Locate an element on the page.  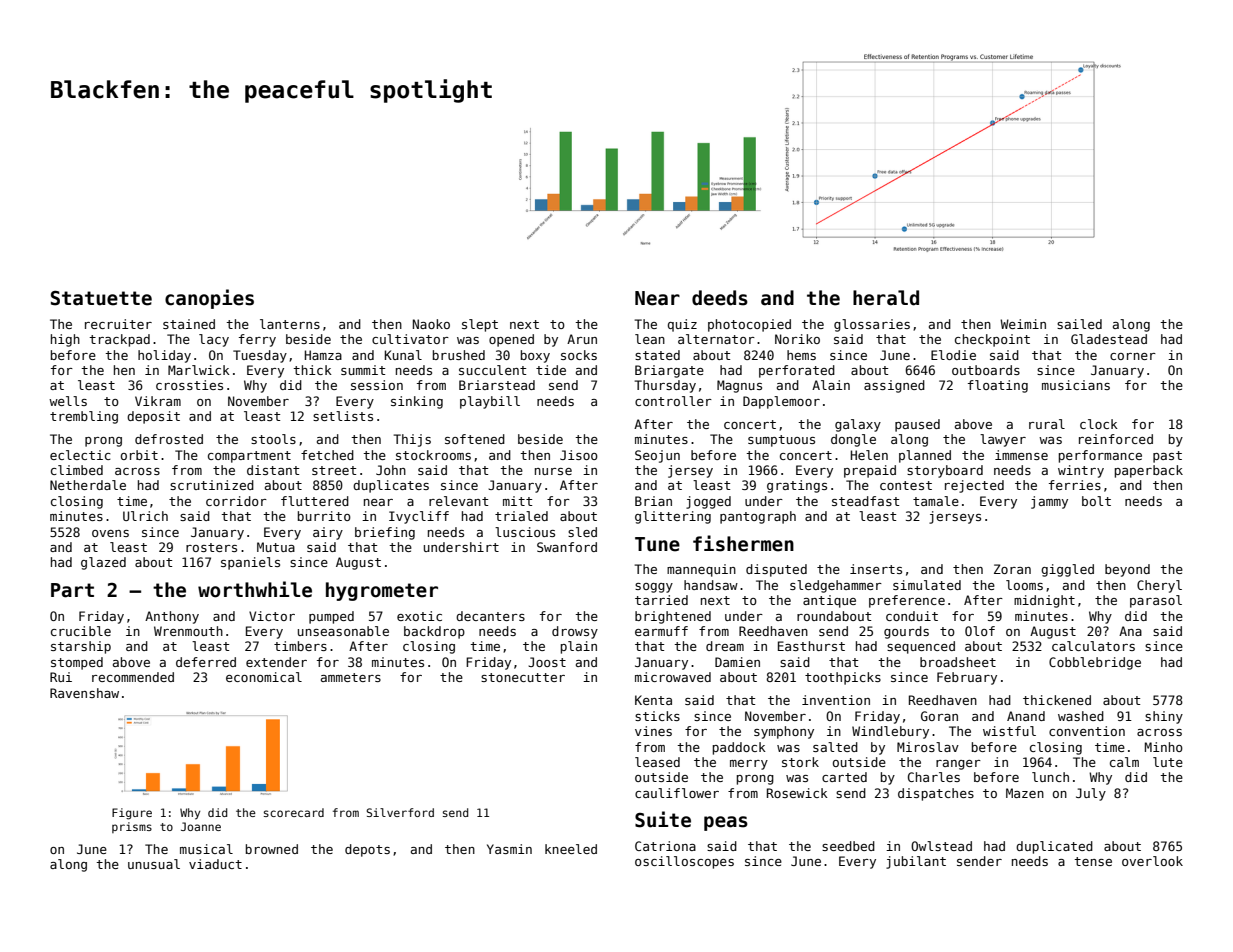
Netherdale is located at coordinates (88, 485).
